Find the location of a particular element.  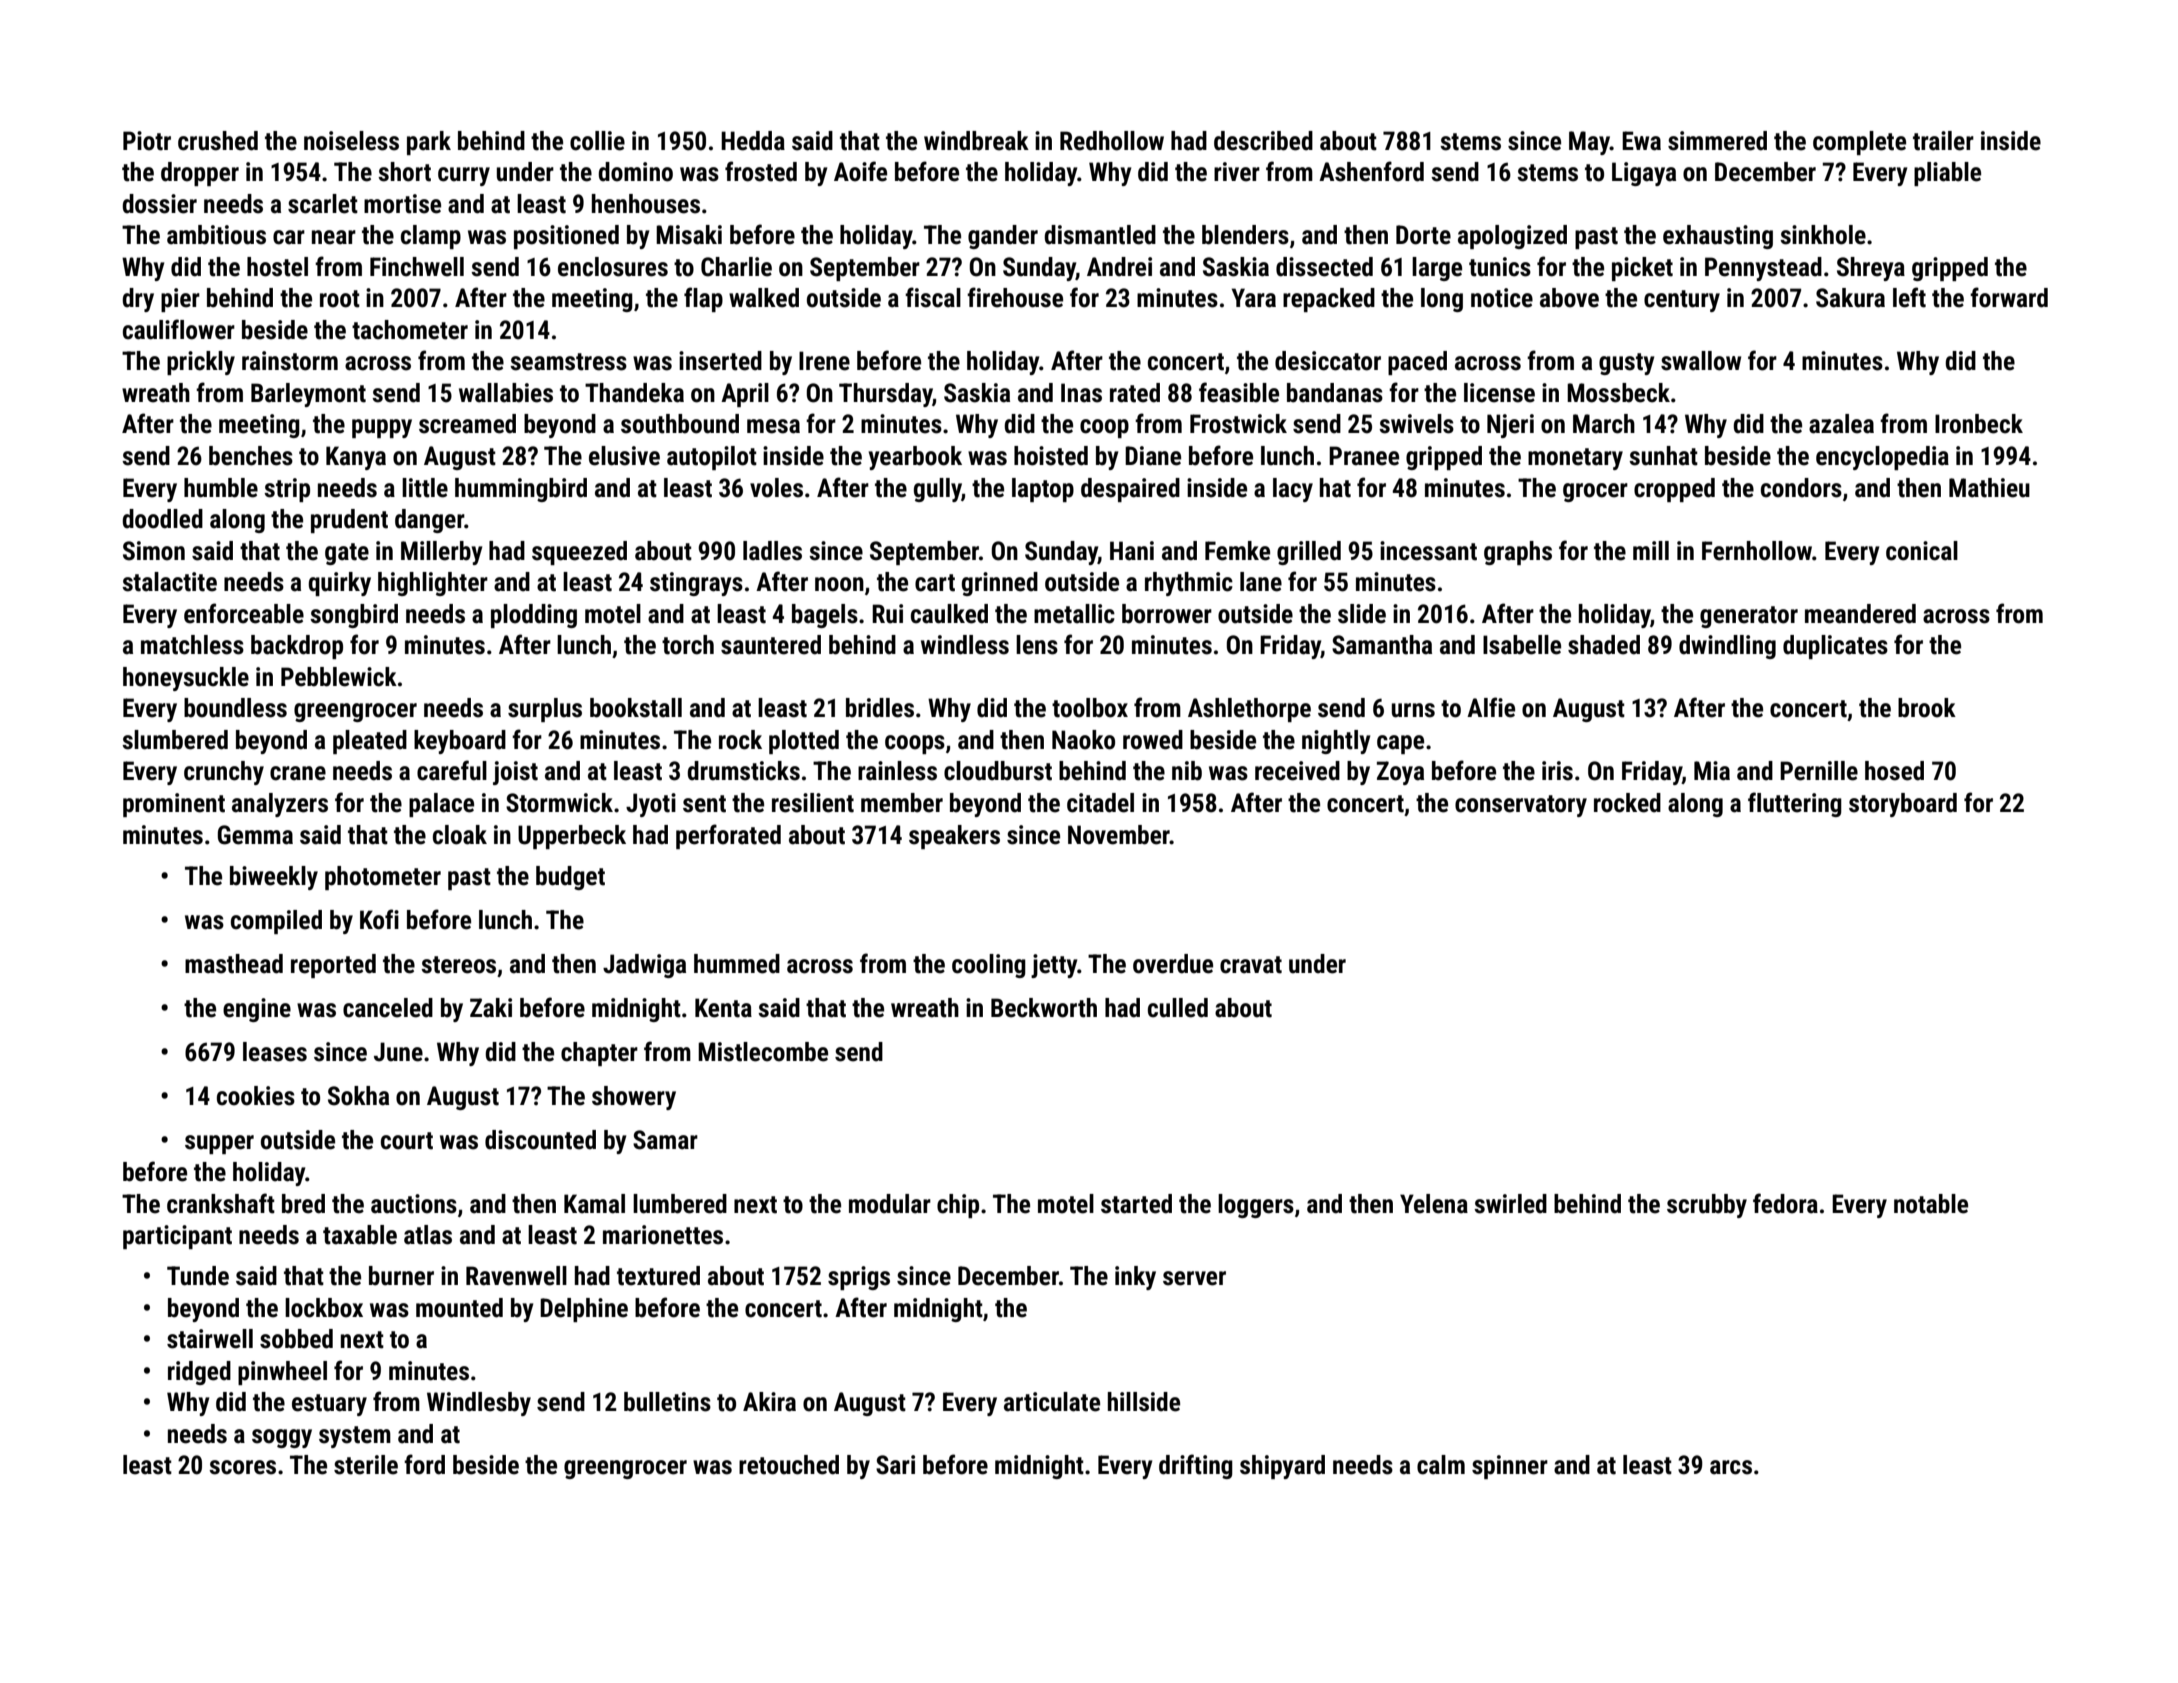

conservatory is located at coordinates (1521, 806).
